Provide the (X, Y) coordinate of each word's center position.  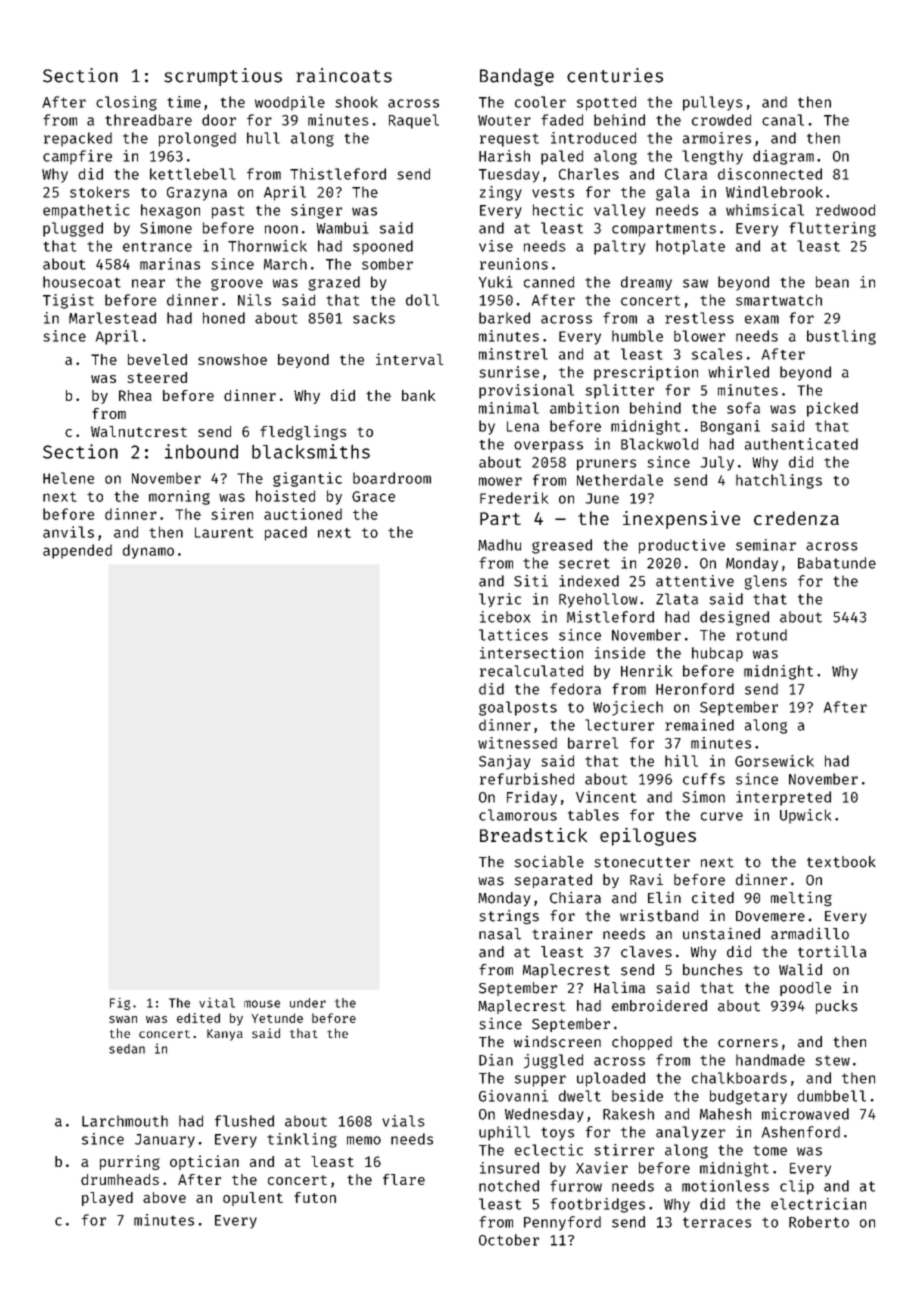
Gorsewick (774, 761)
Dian (496, 1060)
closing (126, 103)
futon (315, 1197)
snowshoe (232, 359)
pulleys (713, 103)
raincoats (344, 75)
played (107, 1199)
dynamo (148, 551)
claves (646, 952)
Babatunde (837, 563)
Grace (373, 496)
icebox (505, 617)
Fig (120, 1003)
